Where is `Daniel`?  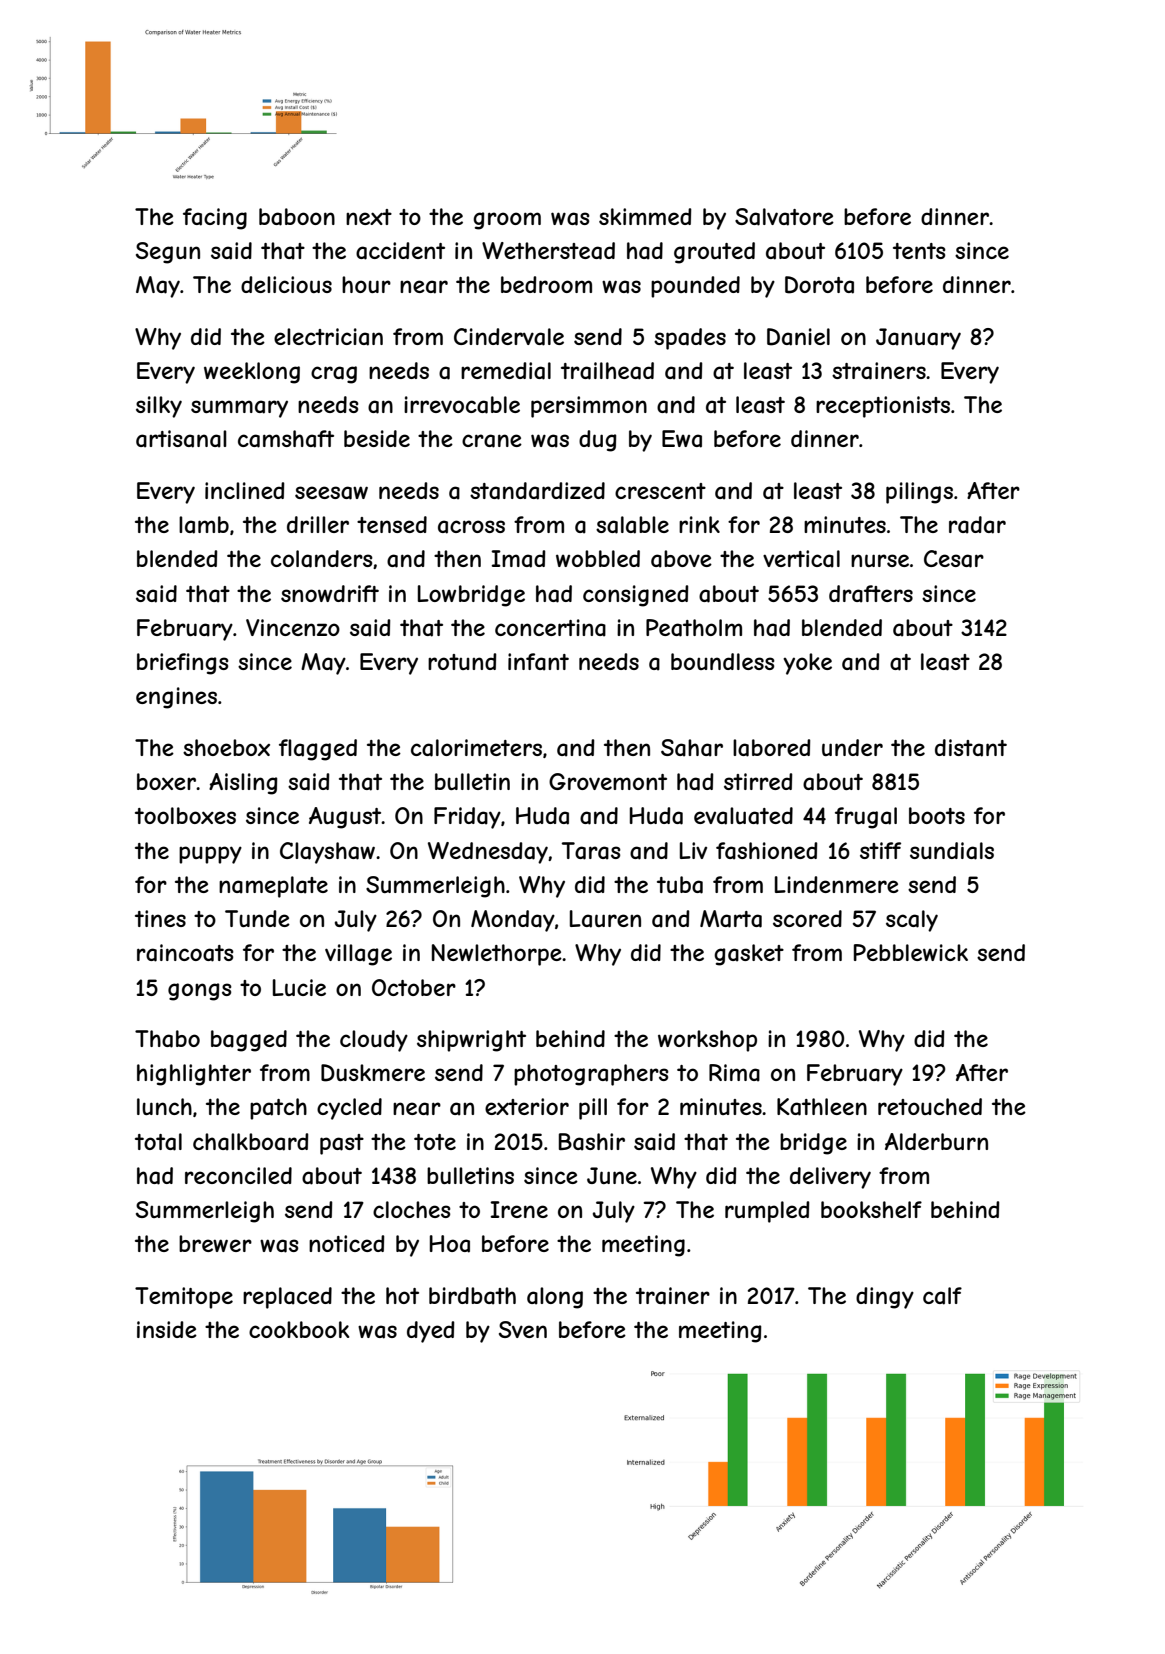 Daniel is located at coordinates (798, 337).
